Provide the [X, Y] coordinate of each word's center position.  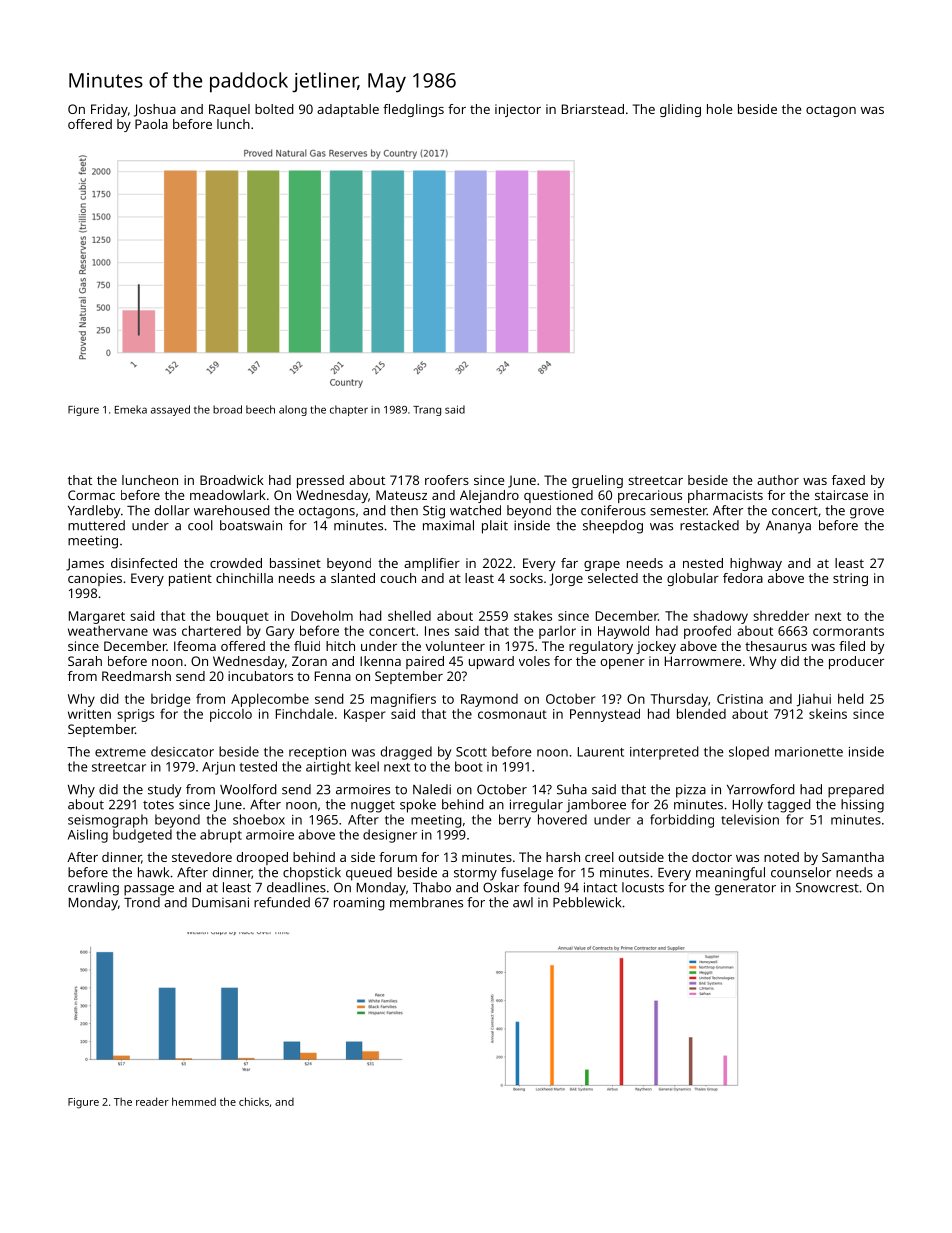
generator [745, 890]
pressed [320, 481]
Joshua [155, 110]
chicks [254, 1101]
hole [719, 109]
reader [152, 1101]
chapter [349, 410]
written [89, 714]
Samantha [853, 857]
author [778, 480]
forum [398, 857]
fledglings [413, 110]
